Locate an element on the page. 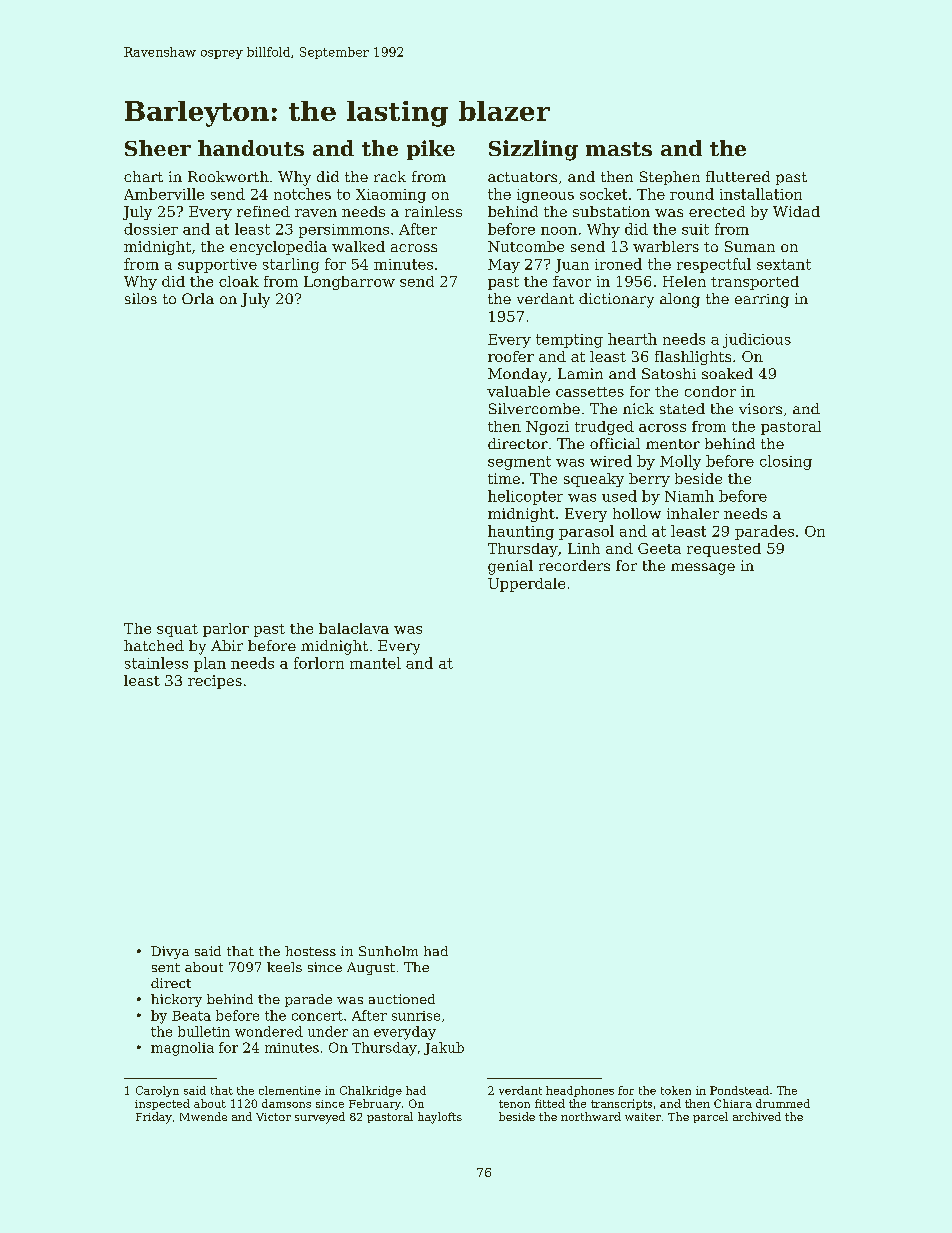 The height and width of the document is (1233, 952). sent is located at coordinates (166, 967).
